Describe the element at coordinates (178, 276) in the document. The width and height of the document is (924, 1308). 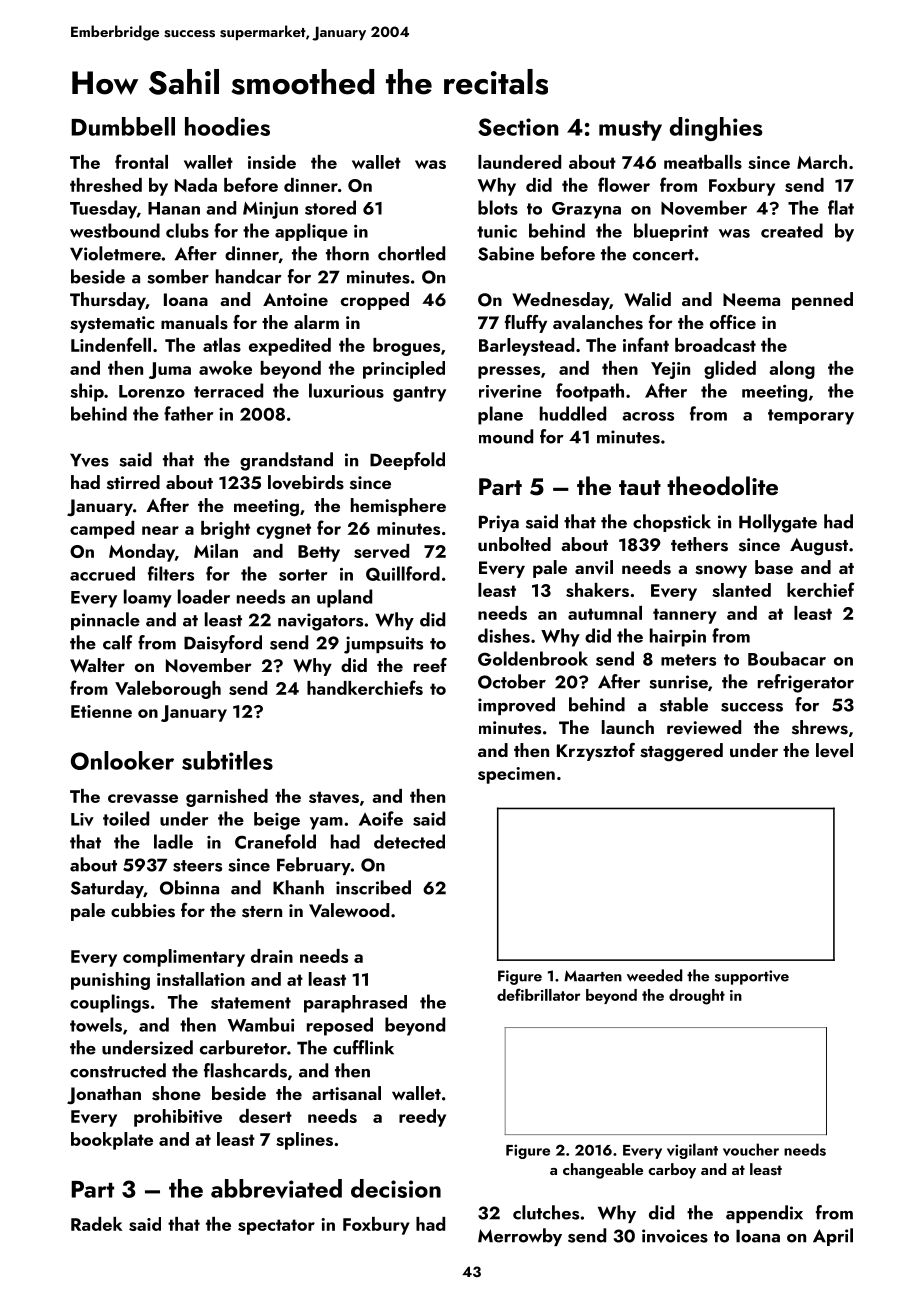
I see `somber` at that location.
